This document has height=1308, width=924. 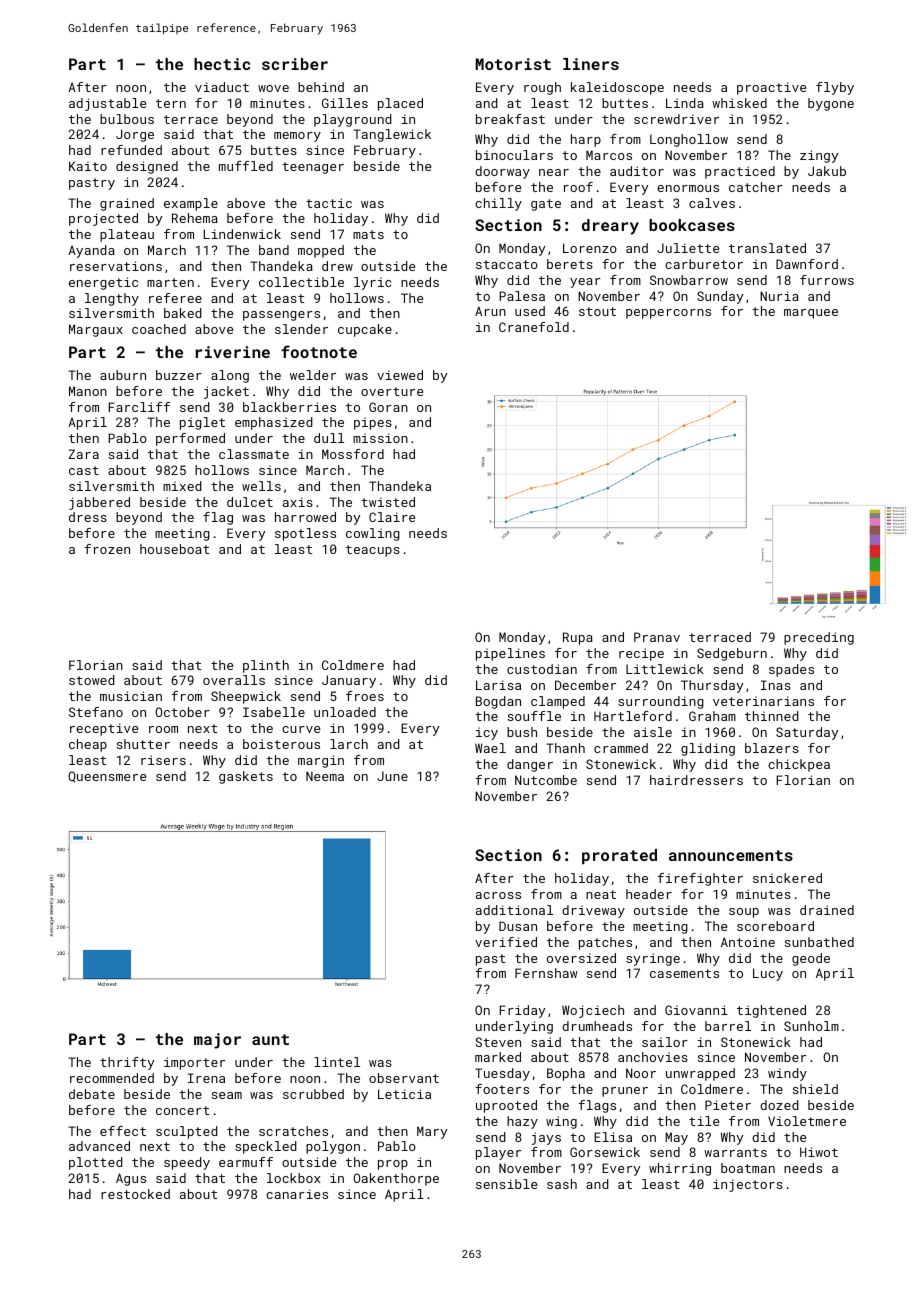 What do you see at coordinates (297, 1194) in the document?
I see `canaries` at bounding box center [297, 1194].
